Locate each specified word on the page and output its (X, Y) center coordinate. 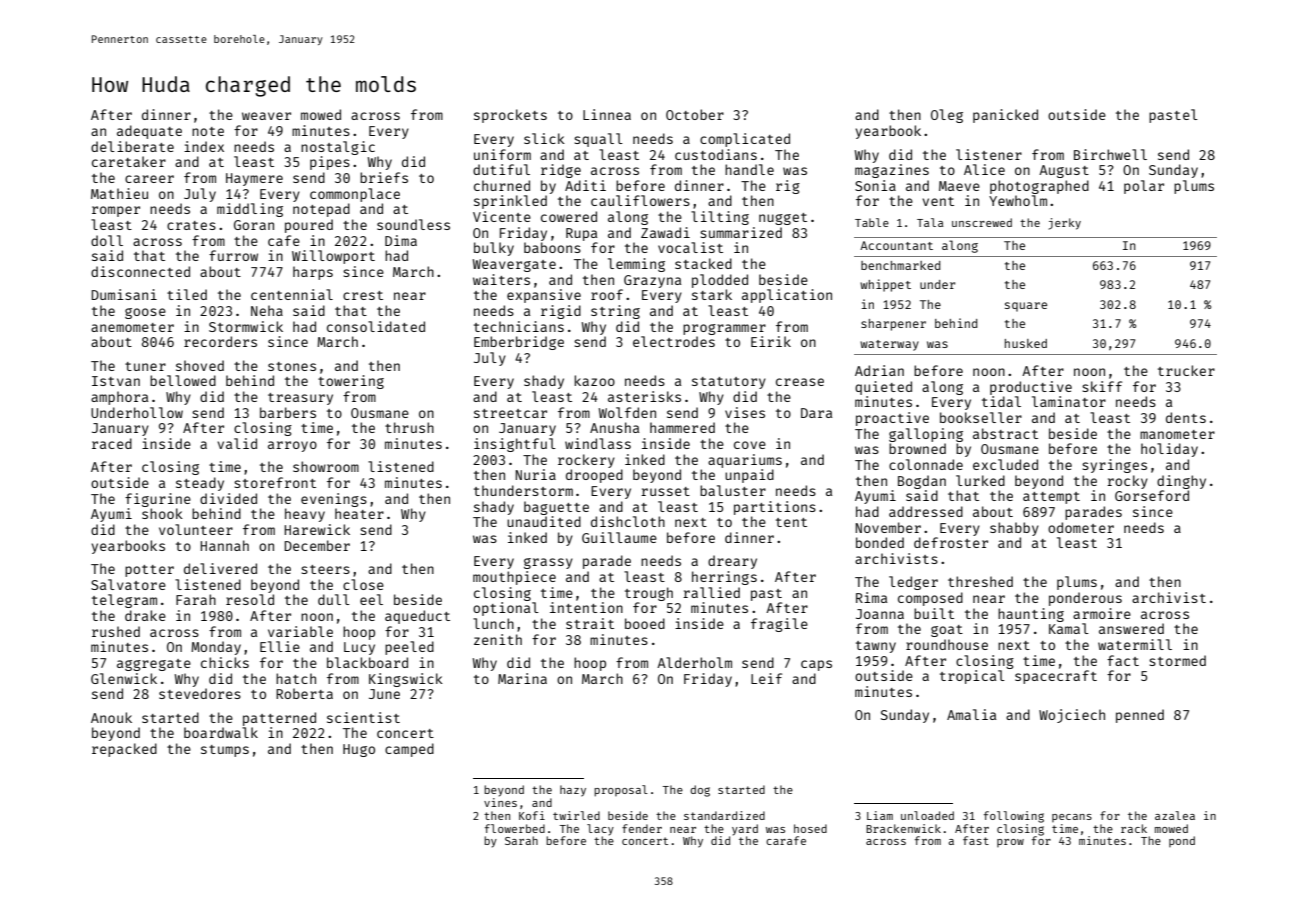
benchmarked (901, 265)
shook (162, 513)
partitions (775, 508)
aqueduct (417, 617)
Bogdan (922, 482)
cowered (569, 216)
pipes (330, 163)
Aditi (585, 185)
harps (313, 273)
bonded (880, 542)
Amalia (971, 714)
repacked (124, 750)
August (1064, 171)
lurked (980, 480)
